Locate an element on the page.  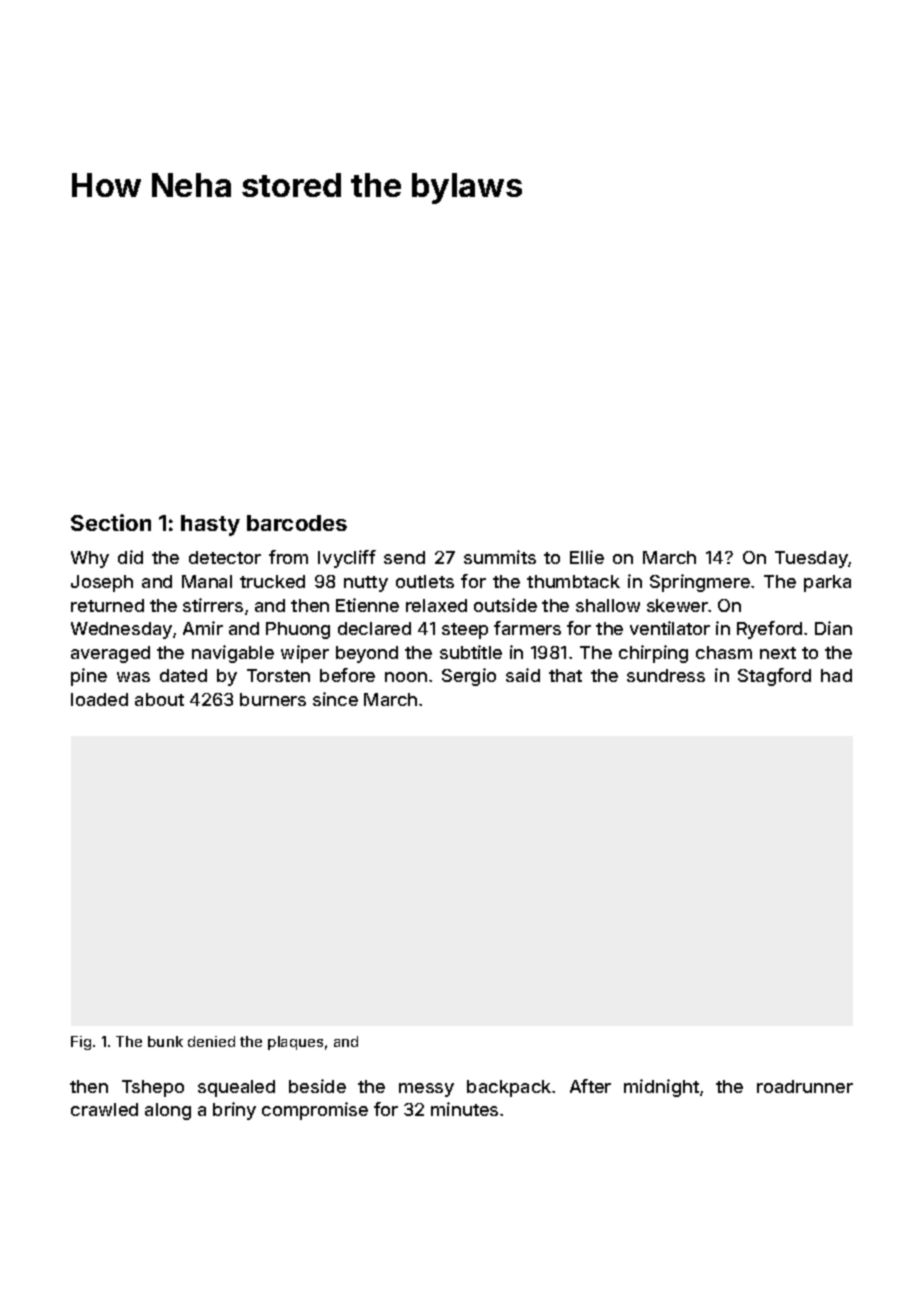
minutes is located at coordinates (464, 1109).
